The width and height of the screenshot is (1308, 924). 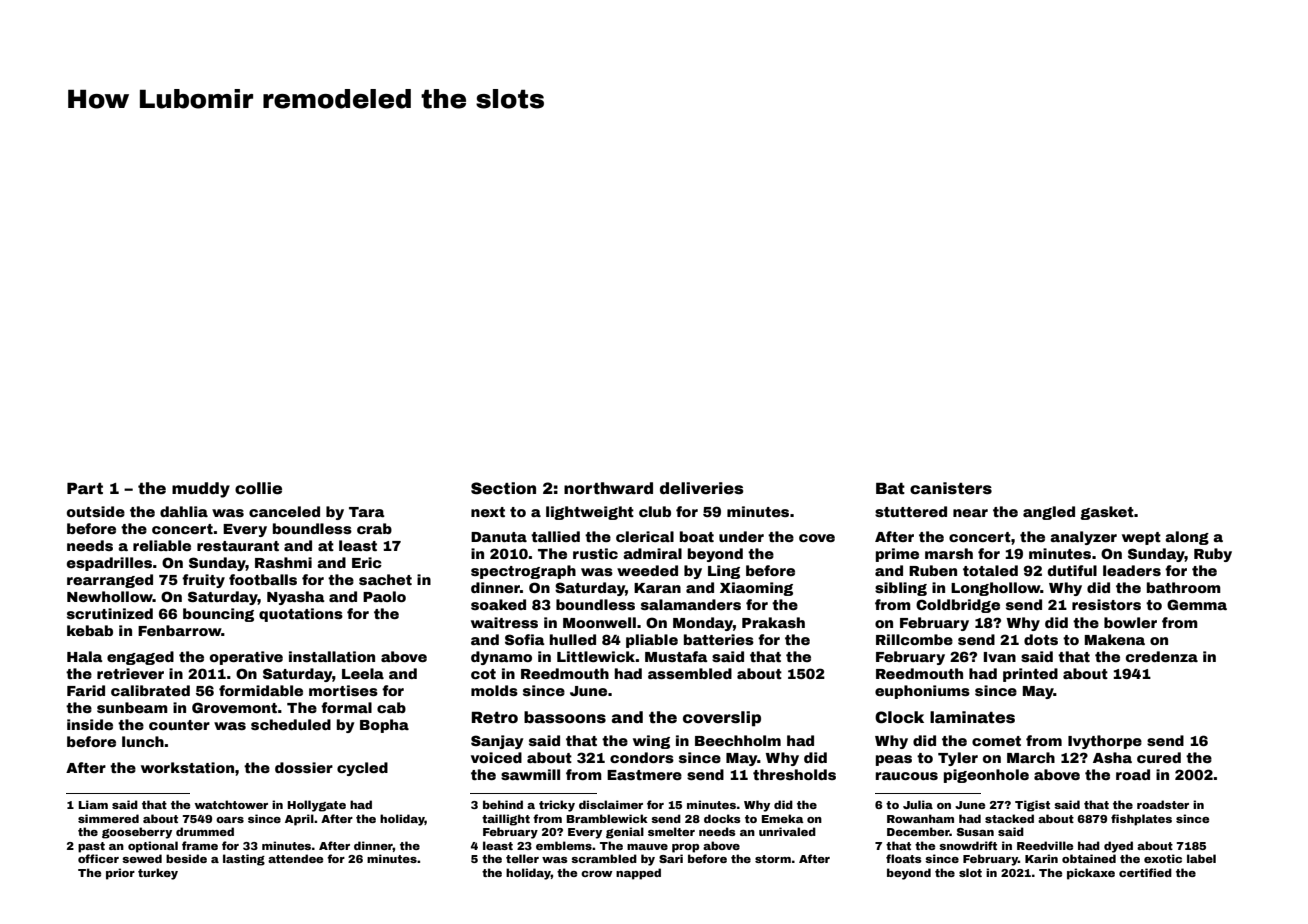 What do you see at coordinates (1107, 513) in the screenshot?
I see `gasket` at bounding box center [1107, 513].
